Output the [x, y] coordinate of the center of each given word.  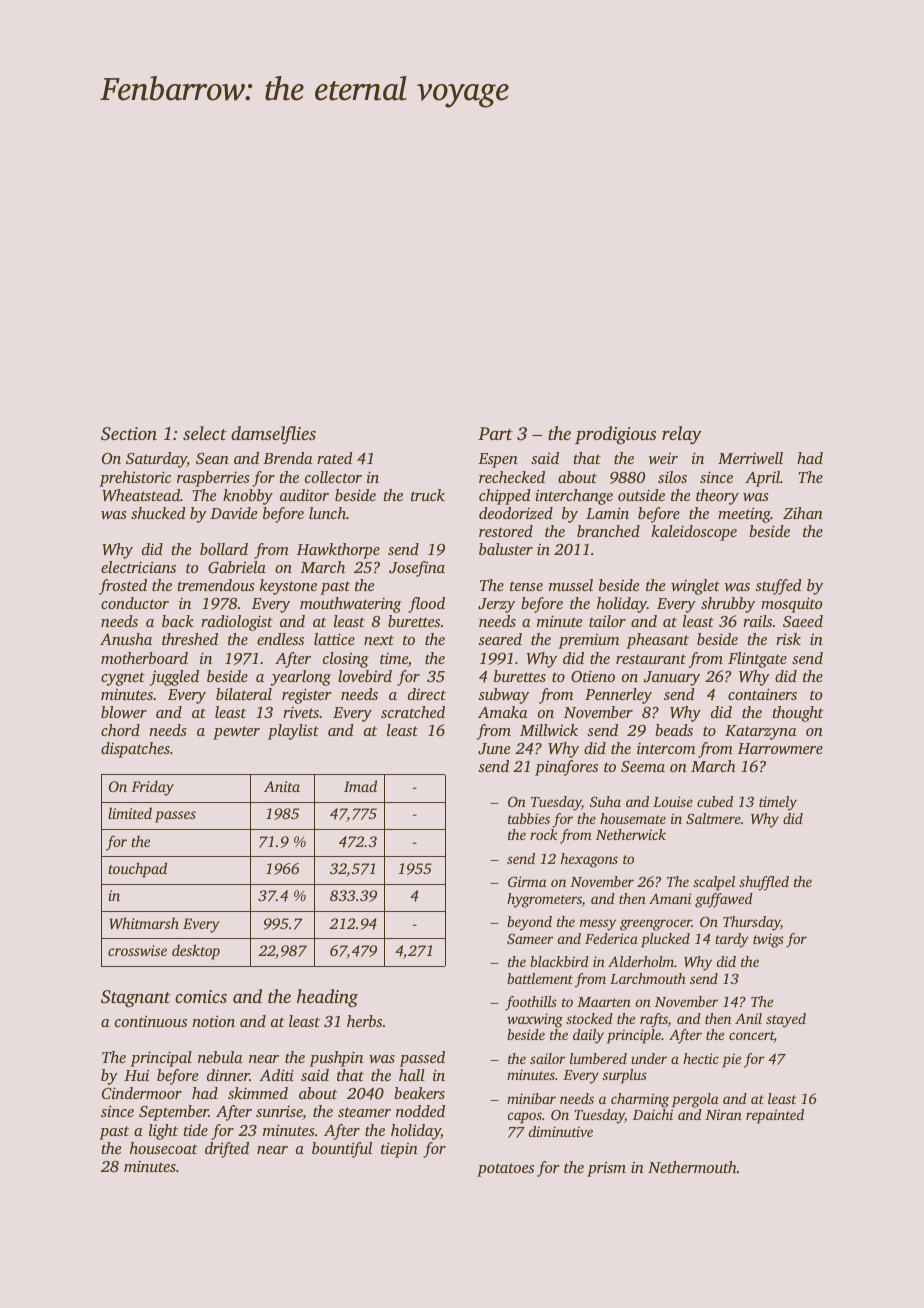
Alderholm [641, 961]
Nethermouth [692, 1167]
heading [327, 998]
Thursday [752, 923]
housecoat [164, 1148]
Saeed [803, 621]
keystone [288, 587]
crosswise [137, 950]
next [379, 640]
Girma [527, 881]
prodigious [615, 435]
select [205, 433]
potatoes [505, 1170]
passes [175, 817]
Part [495, 433]
